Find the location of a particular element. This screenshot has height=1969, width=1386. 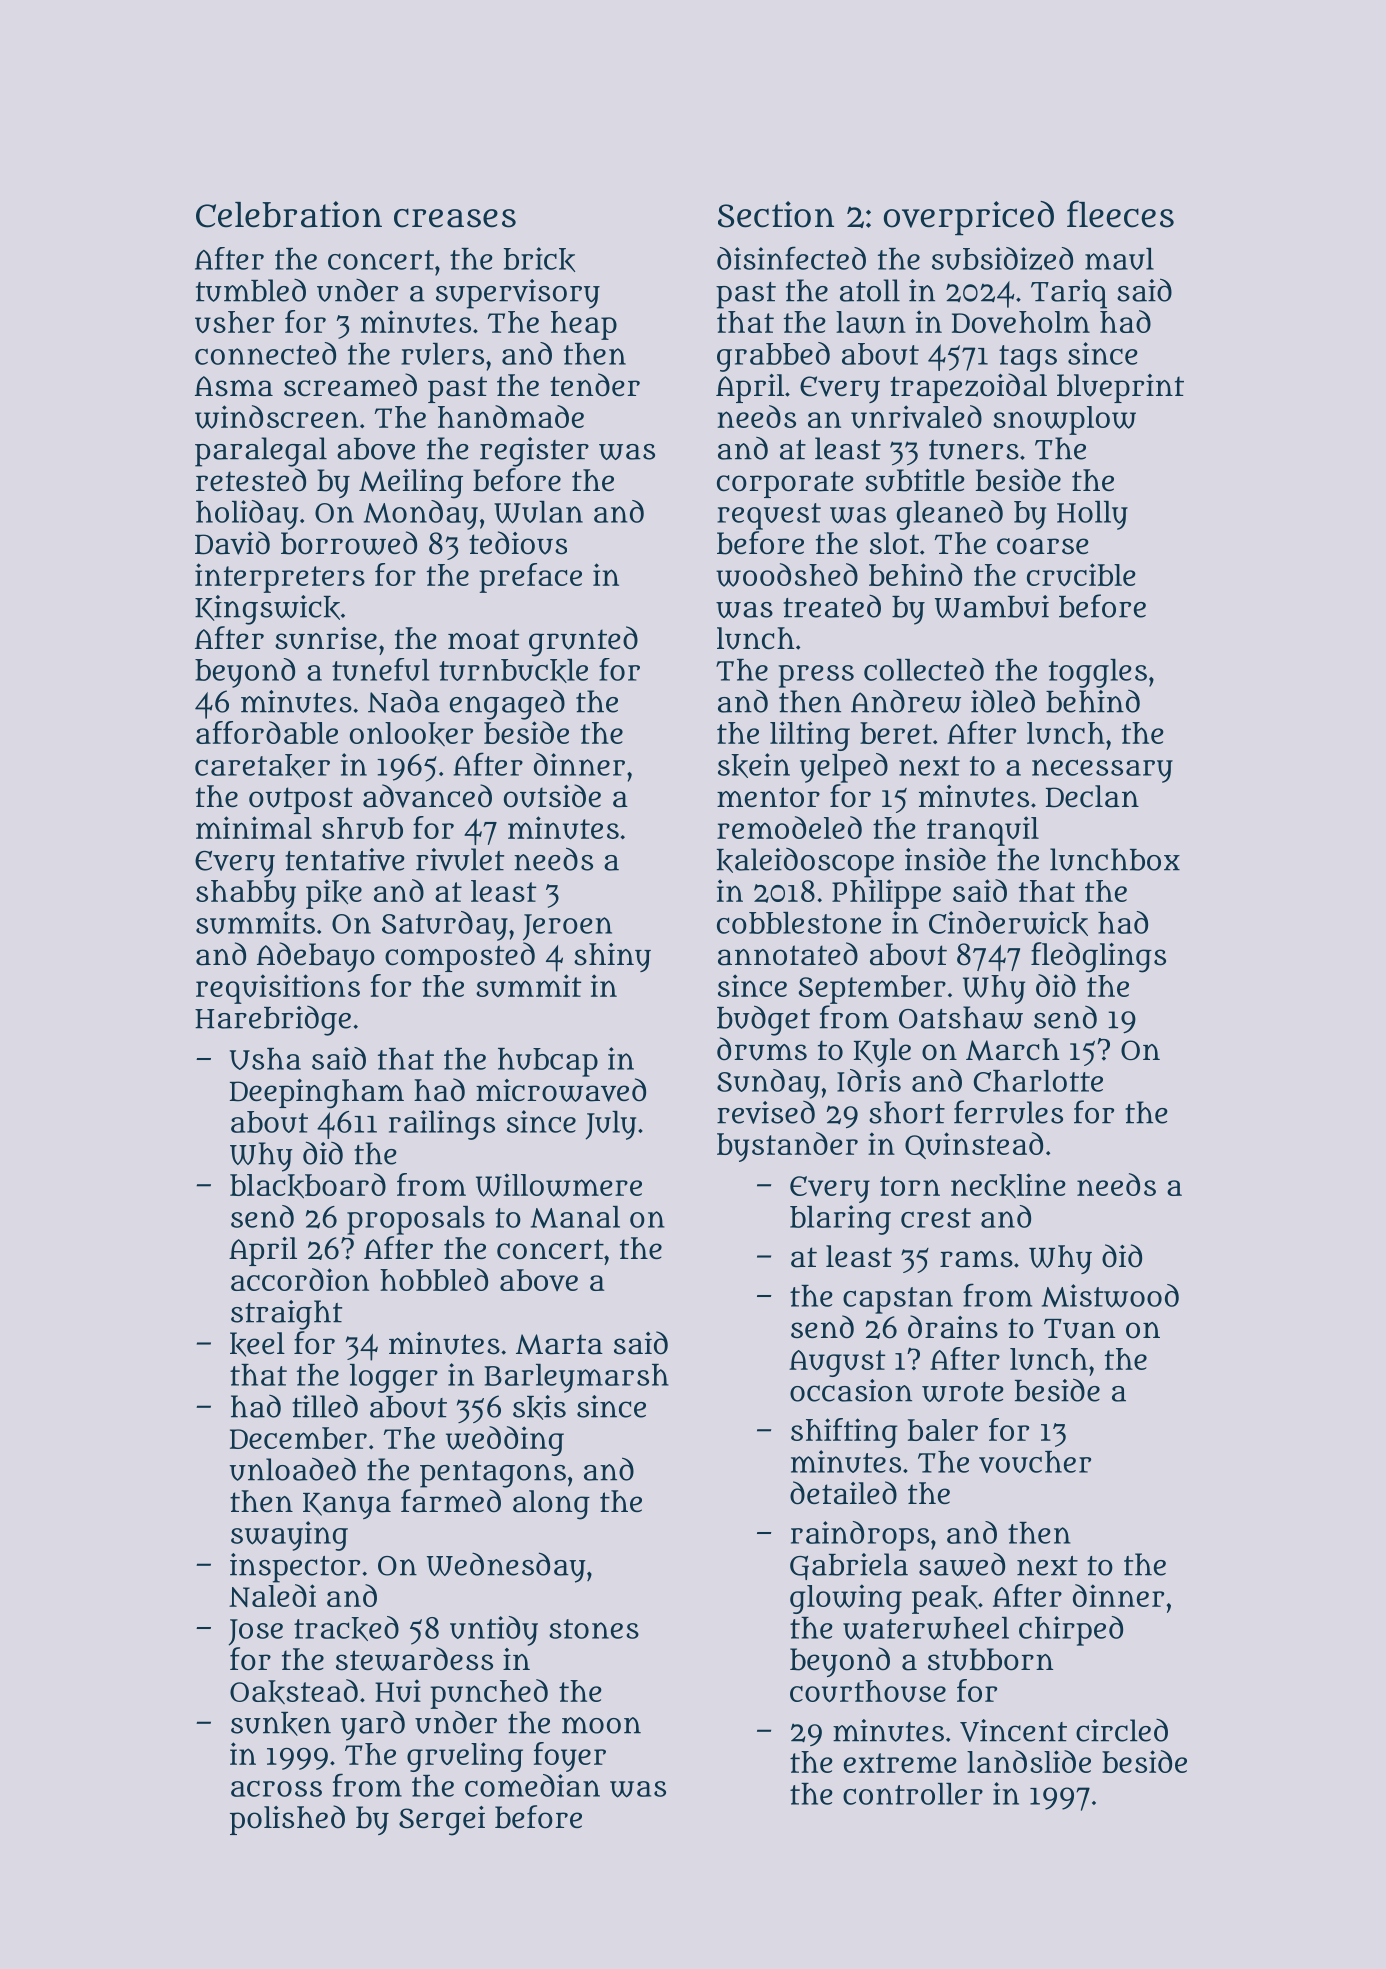

Celebration is located at coordinates (289, 214).
